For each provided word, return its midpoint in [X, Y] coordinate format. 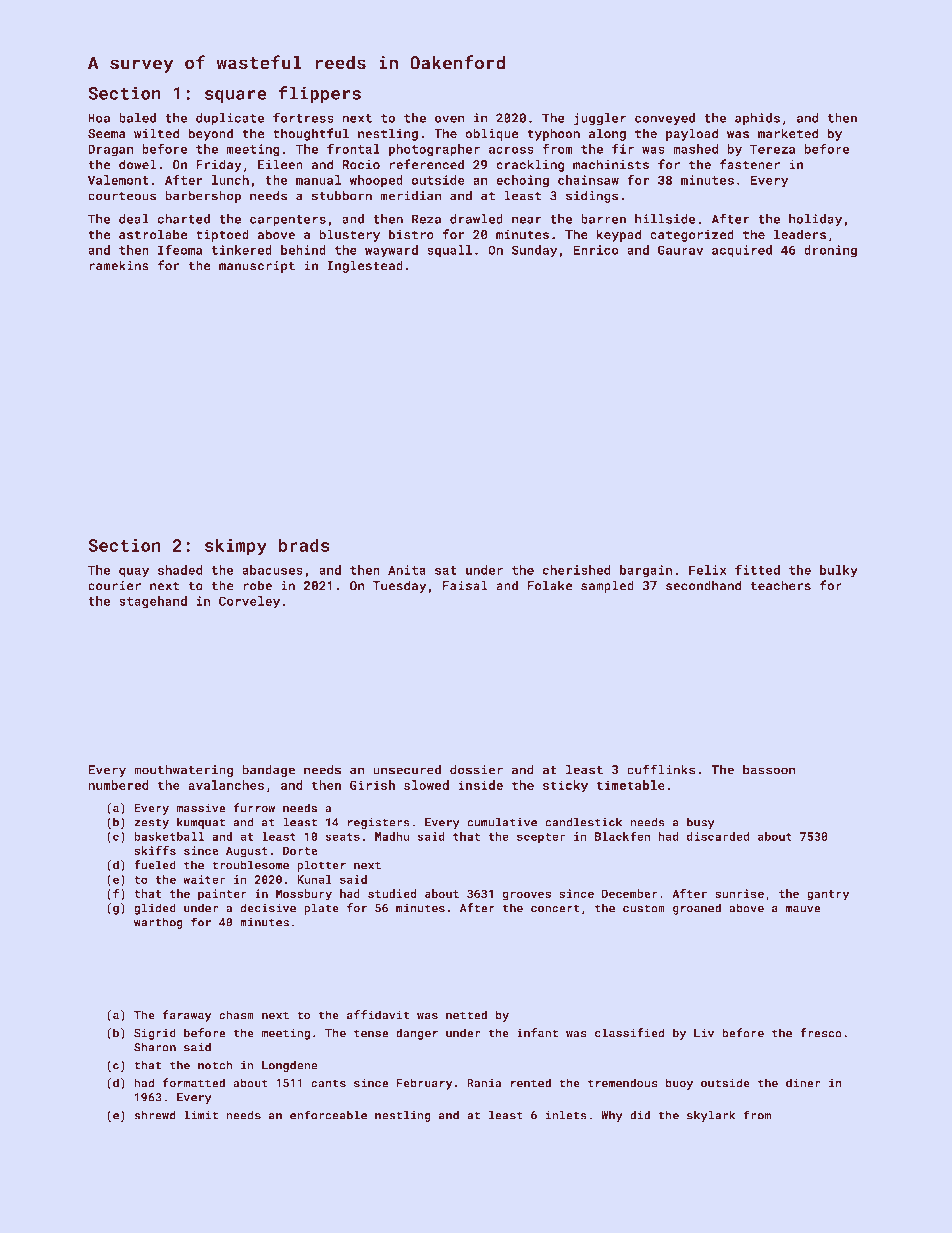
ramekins [119, 265]
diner [803, 1082]
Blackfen [622, 836]
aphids [757, 119]
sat [446, 570]
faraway [187, 1016]
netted [466, 1014]
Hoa [99, 118]
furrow [254, 807]
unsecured [407, 770]
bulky [839, 571]
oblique [492, 134]
